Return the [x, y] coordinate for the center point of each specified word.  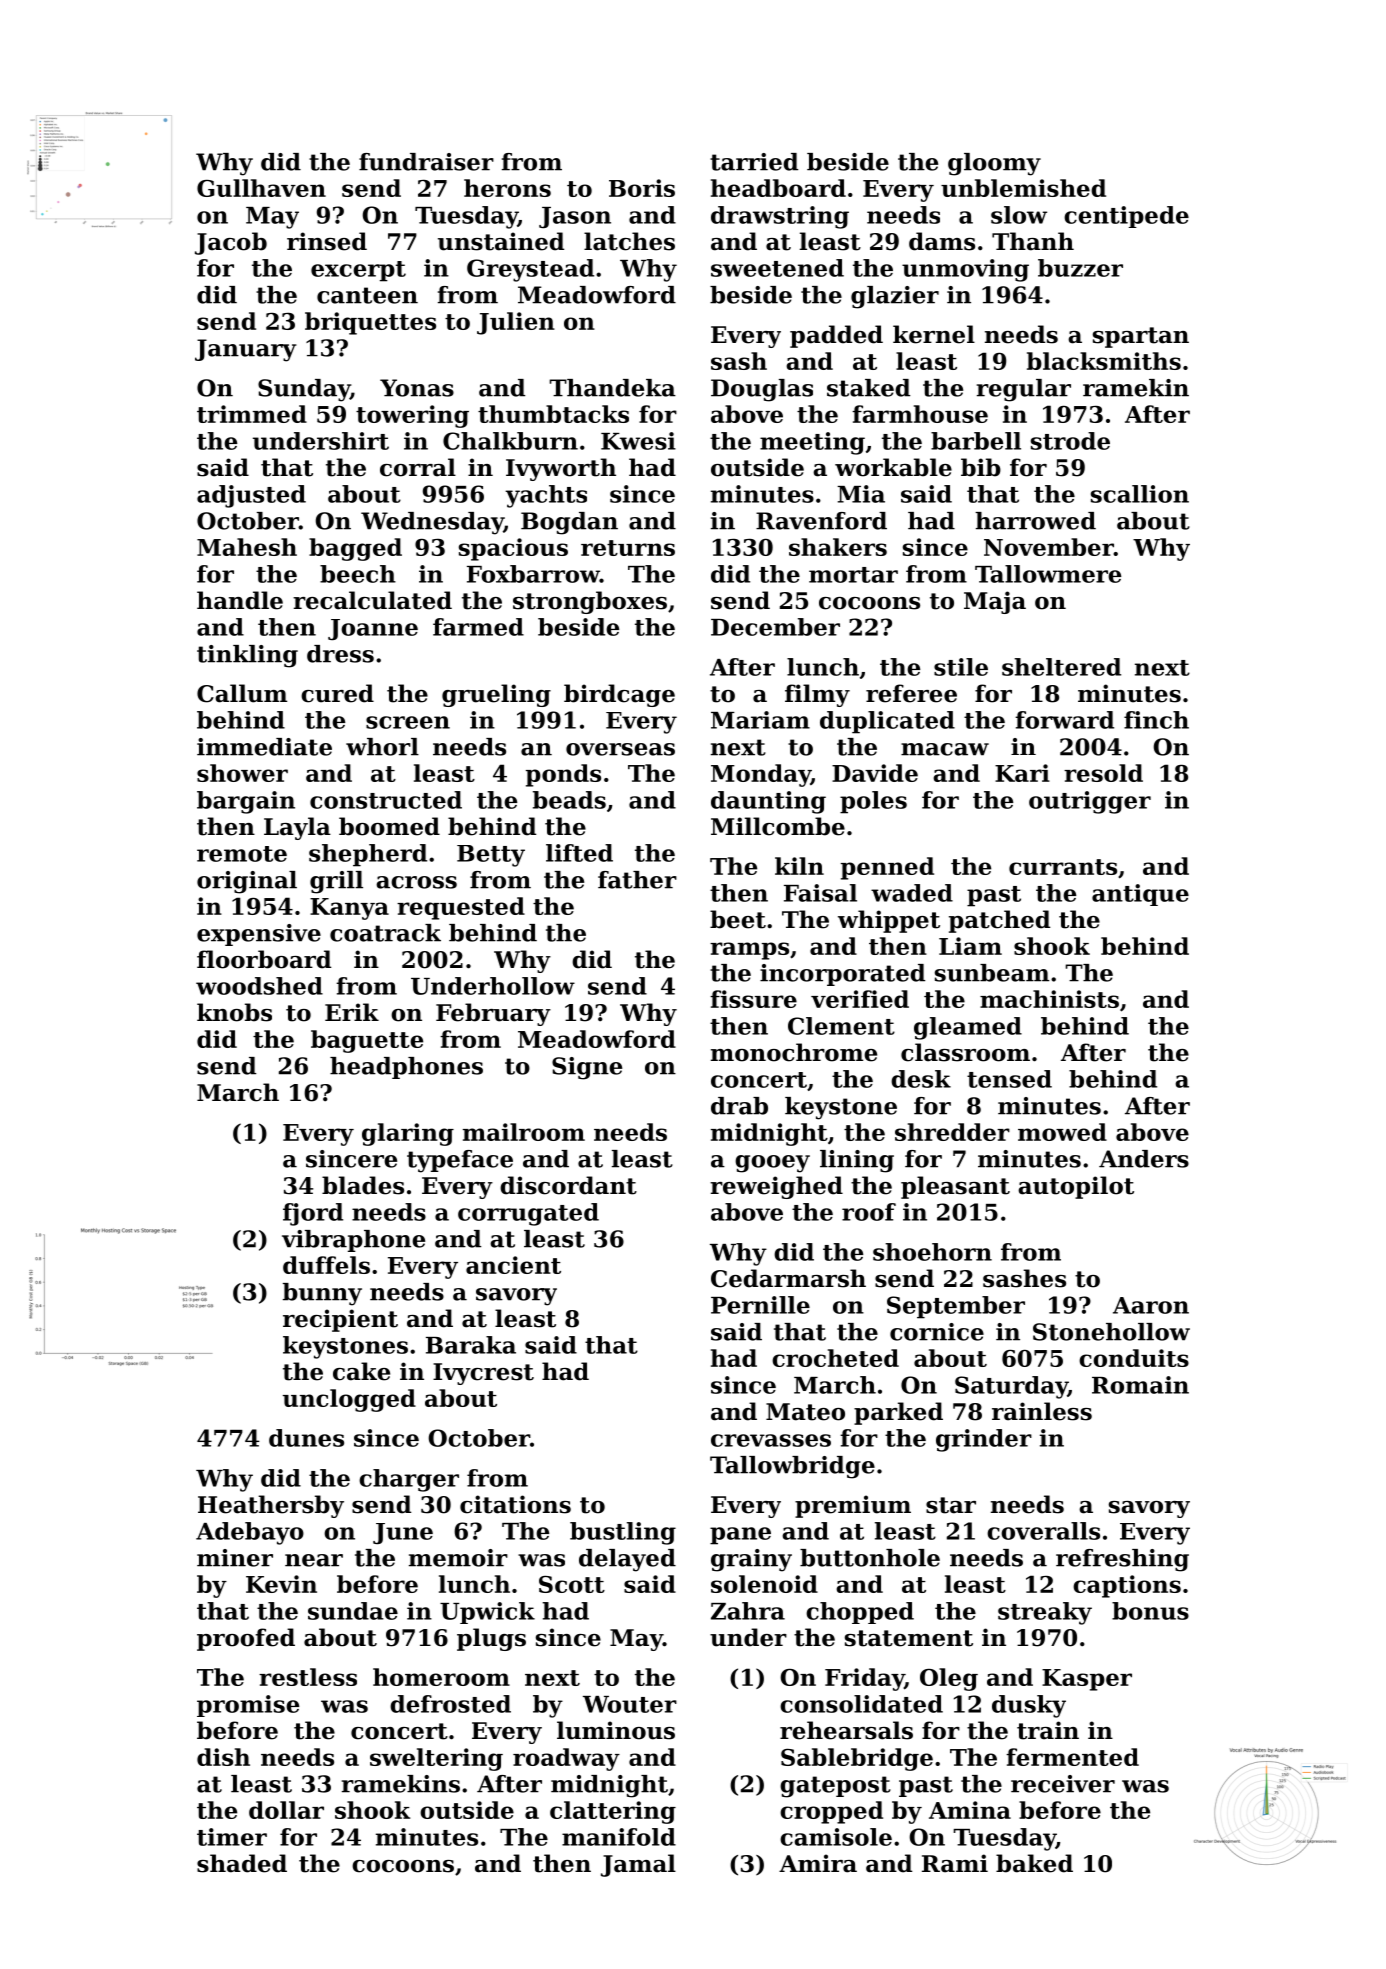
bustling [623, 1533]
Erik [352, 1012]
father [637, 880]
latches [629, 241]
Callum [242, 693]
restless [308, 1677]
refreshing [1122, 1560]
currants [1063, 867]
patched [999, 921]
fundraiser [426, 162]
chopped [860, 1613]
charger [409, 1480]
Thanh [1033, 241]
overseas [620, 749]
